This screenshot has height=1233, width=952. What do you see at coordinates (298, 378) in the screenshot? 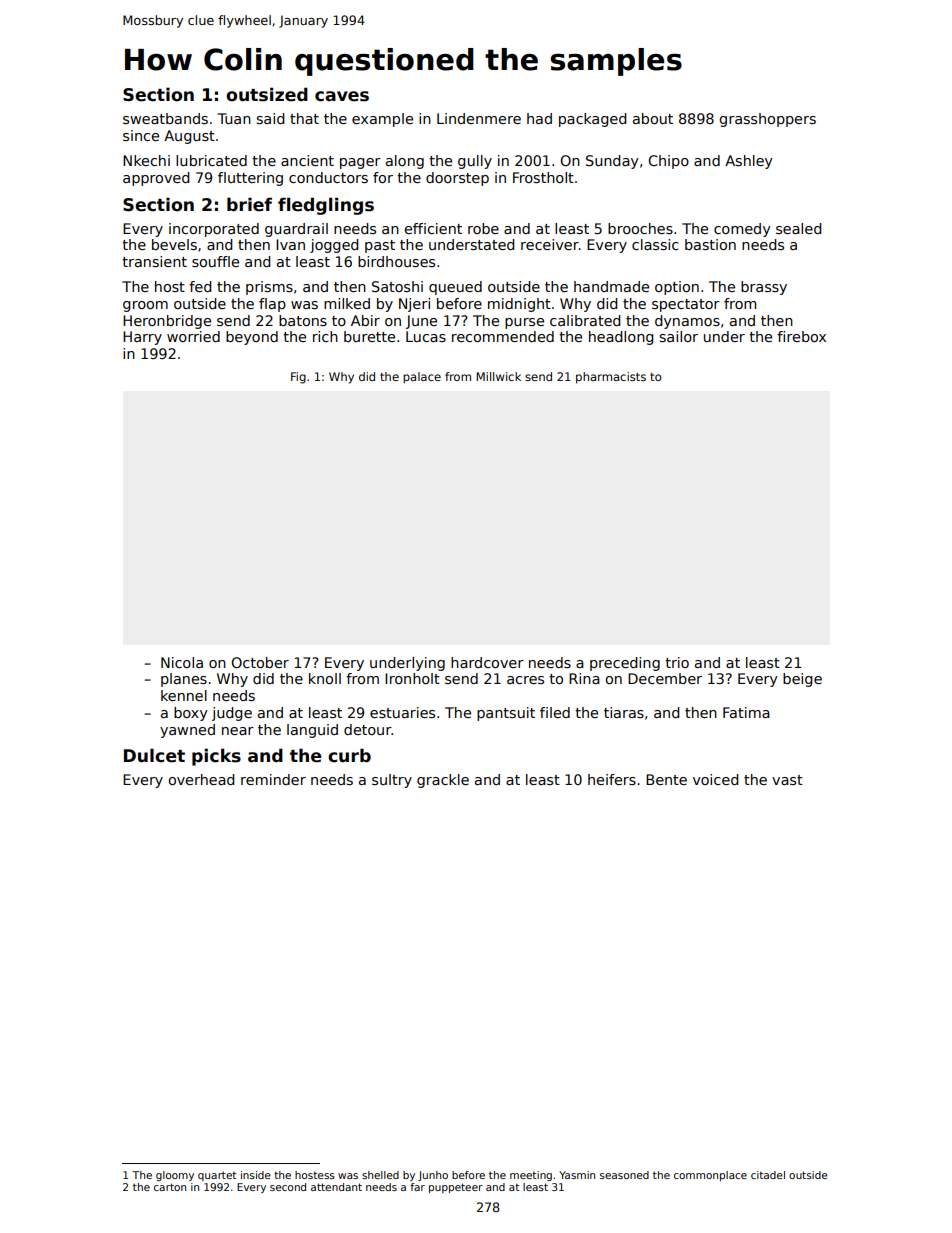
I see `Fig` at bounding box center [298, 378].
